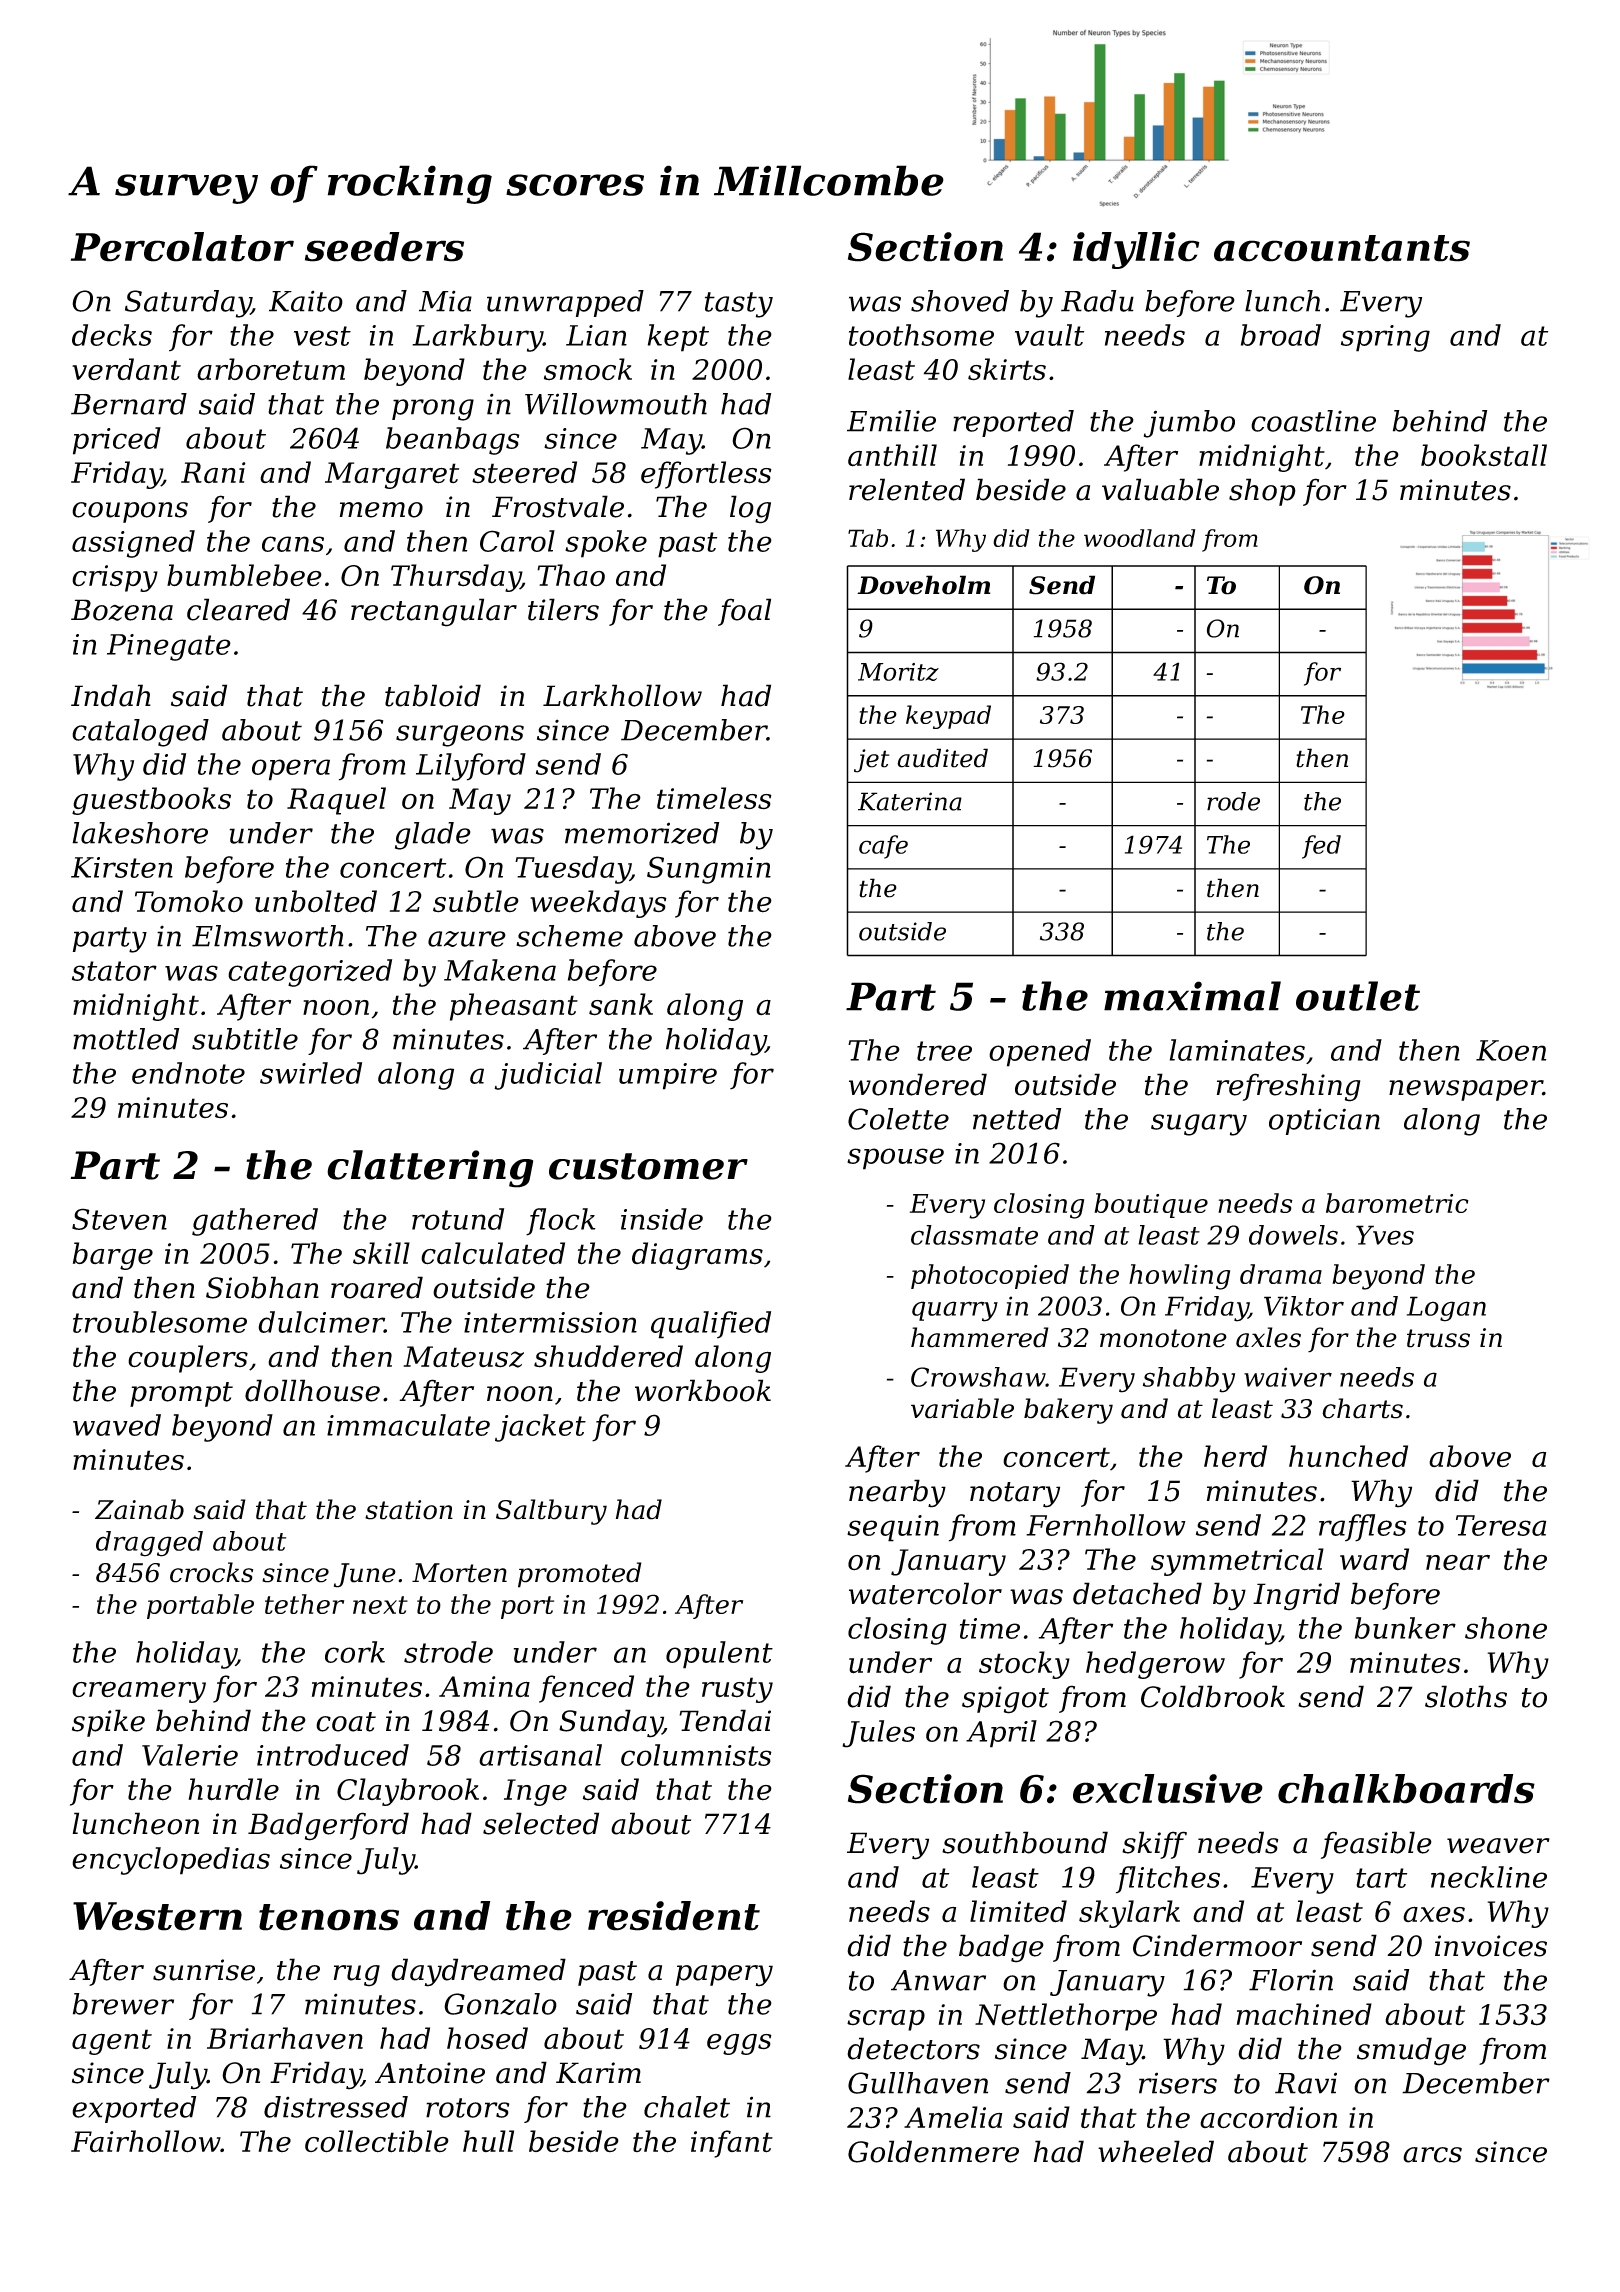 This image has width=1620, height=2292. Describe the element at coordinates (113, 1256) in the image. I see `barge` at that location.
